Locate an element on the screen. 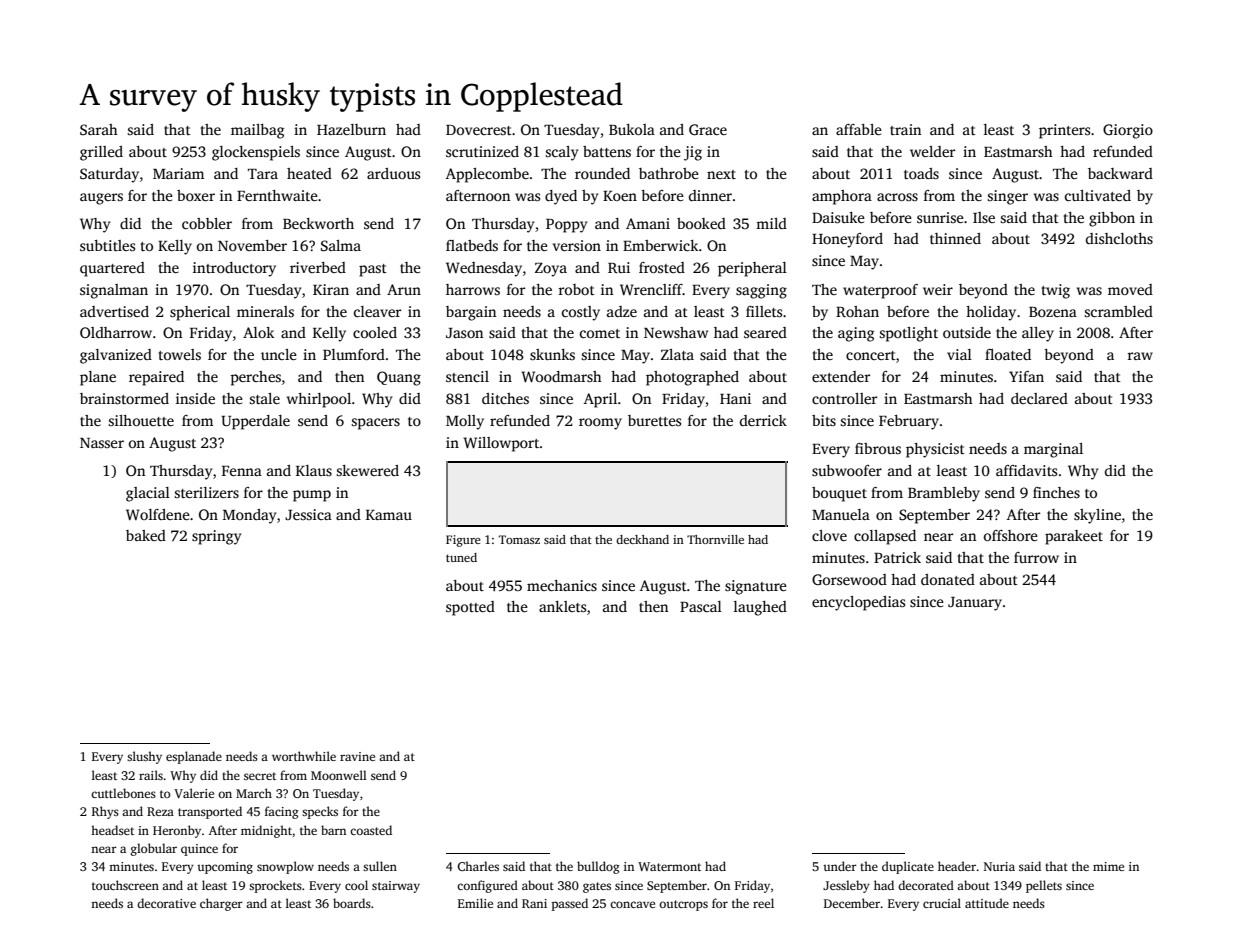 The width and height of the screenshot is (1233, 952). Dovecrest is located at coordinates (479, 130).
